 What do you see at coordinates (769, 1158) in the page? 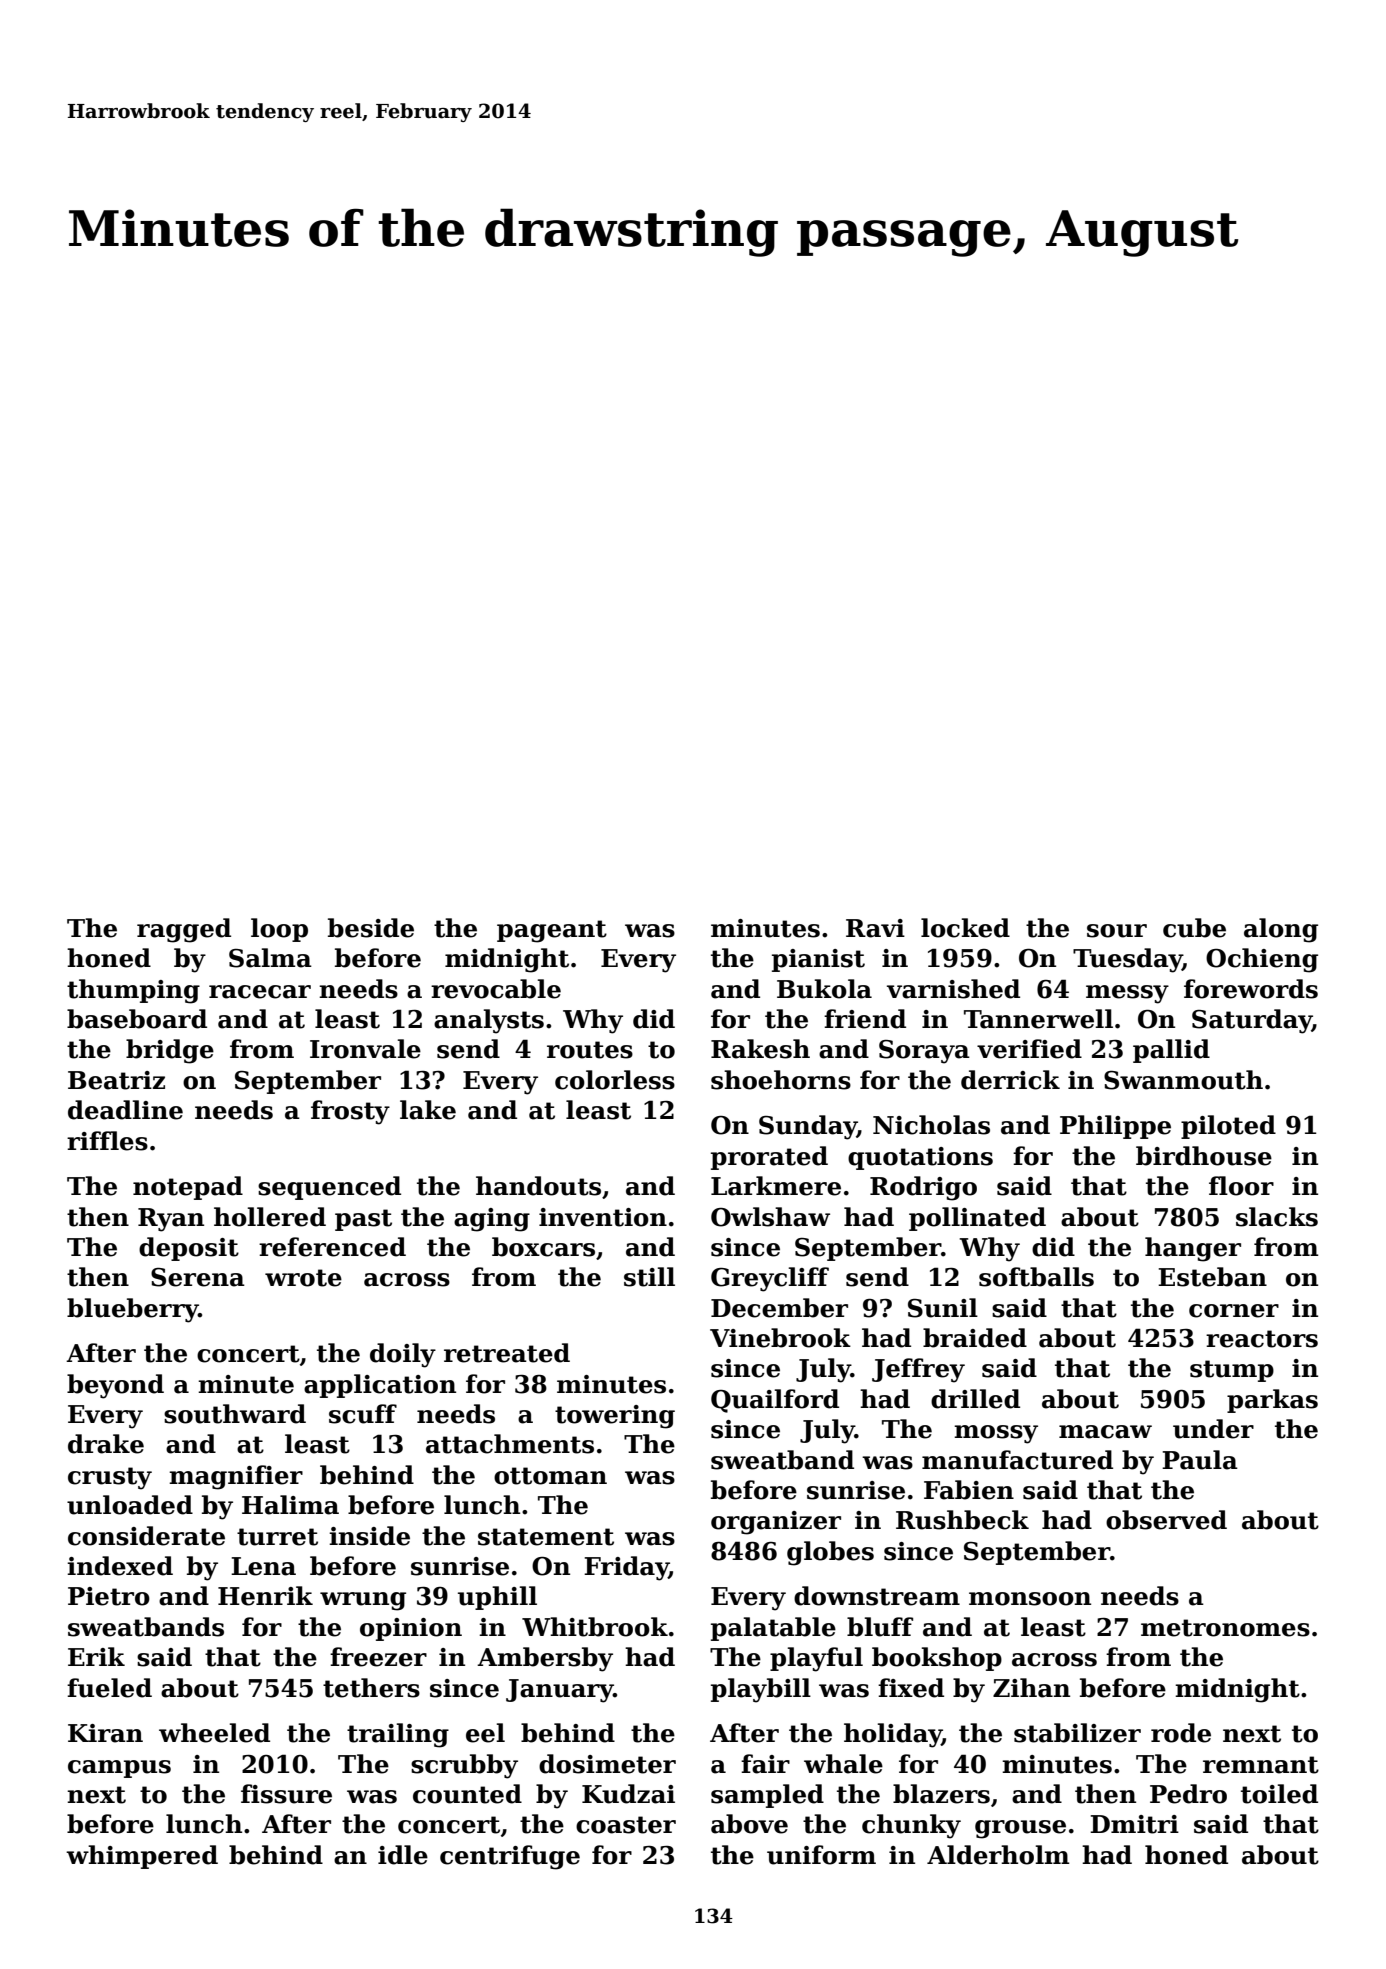
I see `prorated` at bounding box center [769, 1158].
